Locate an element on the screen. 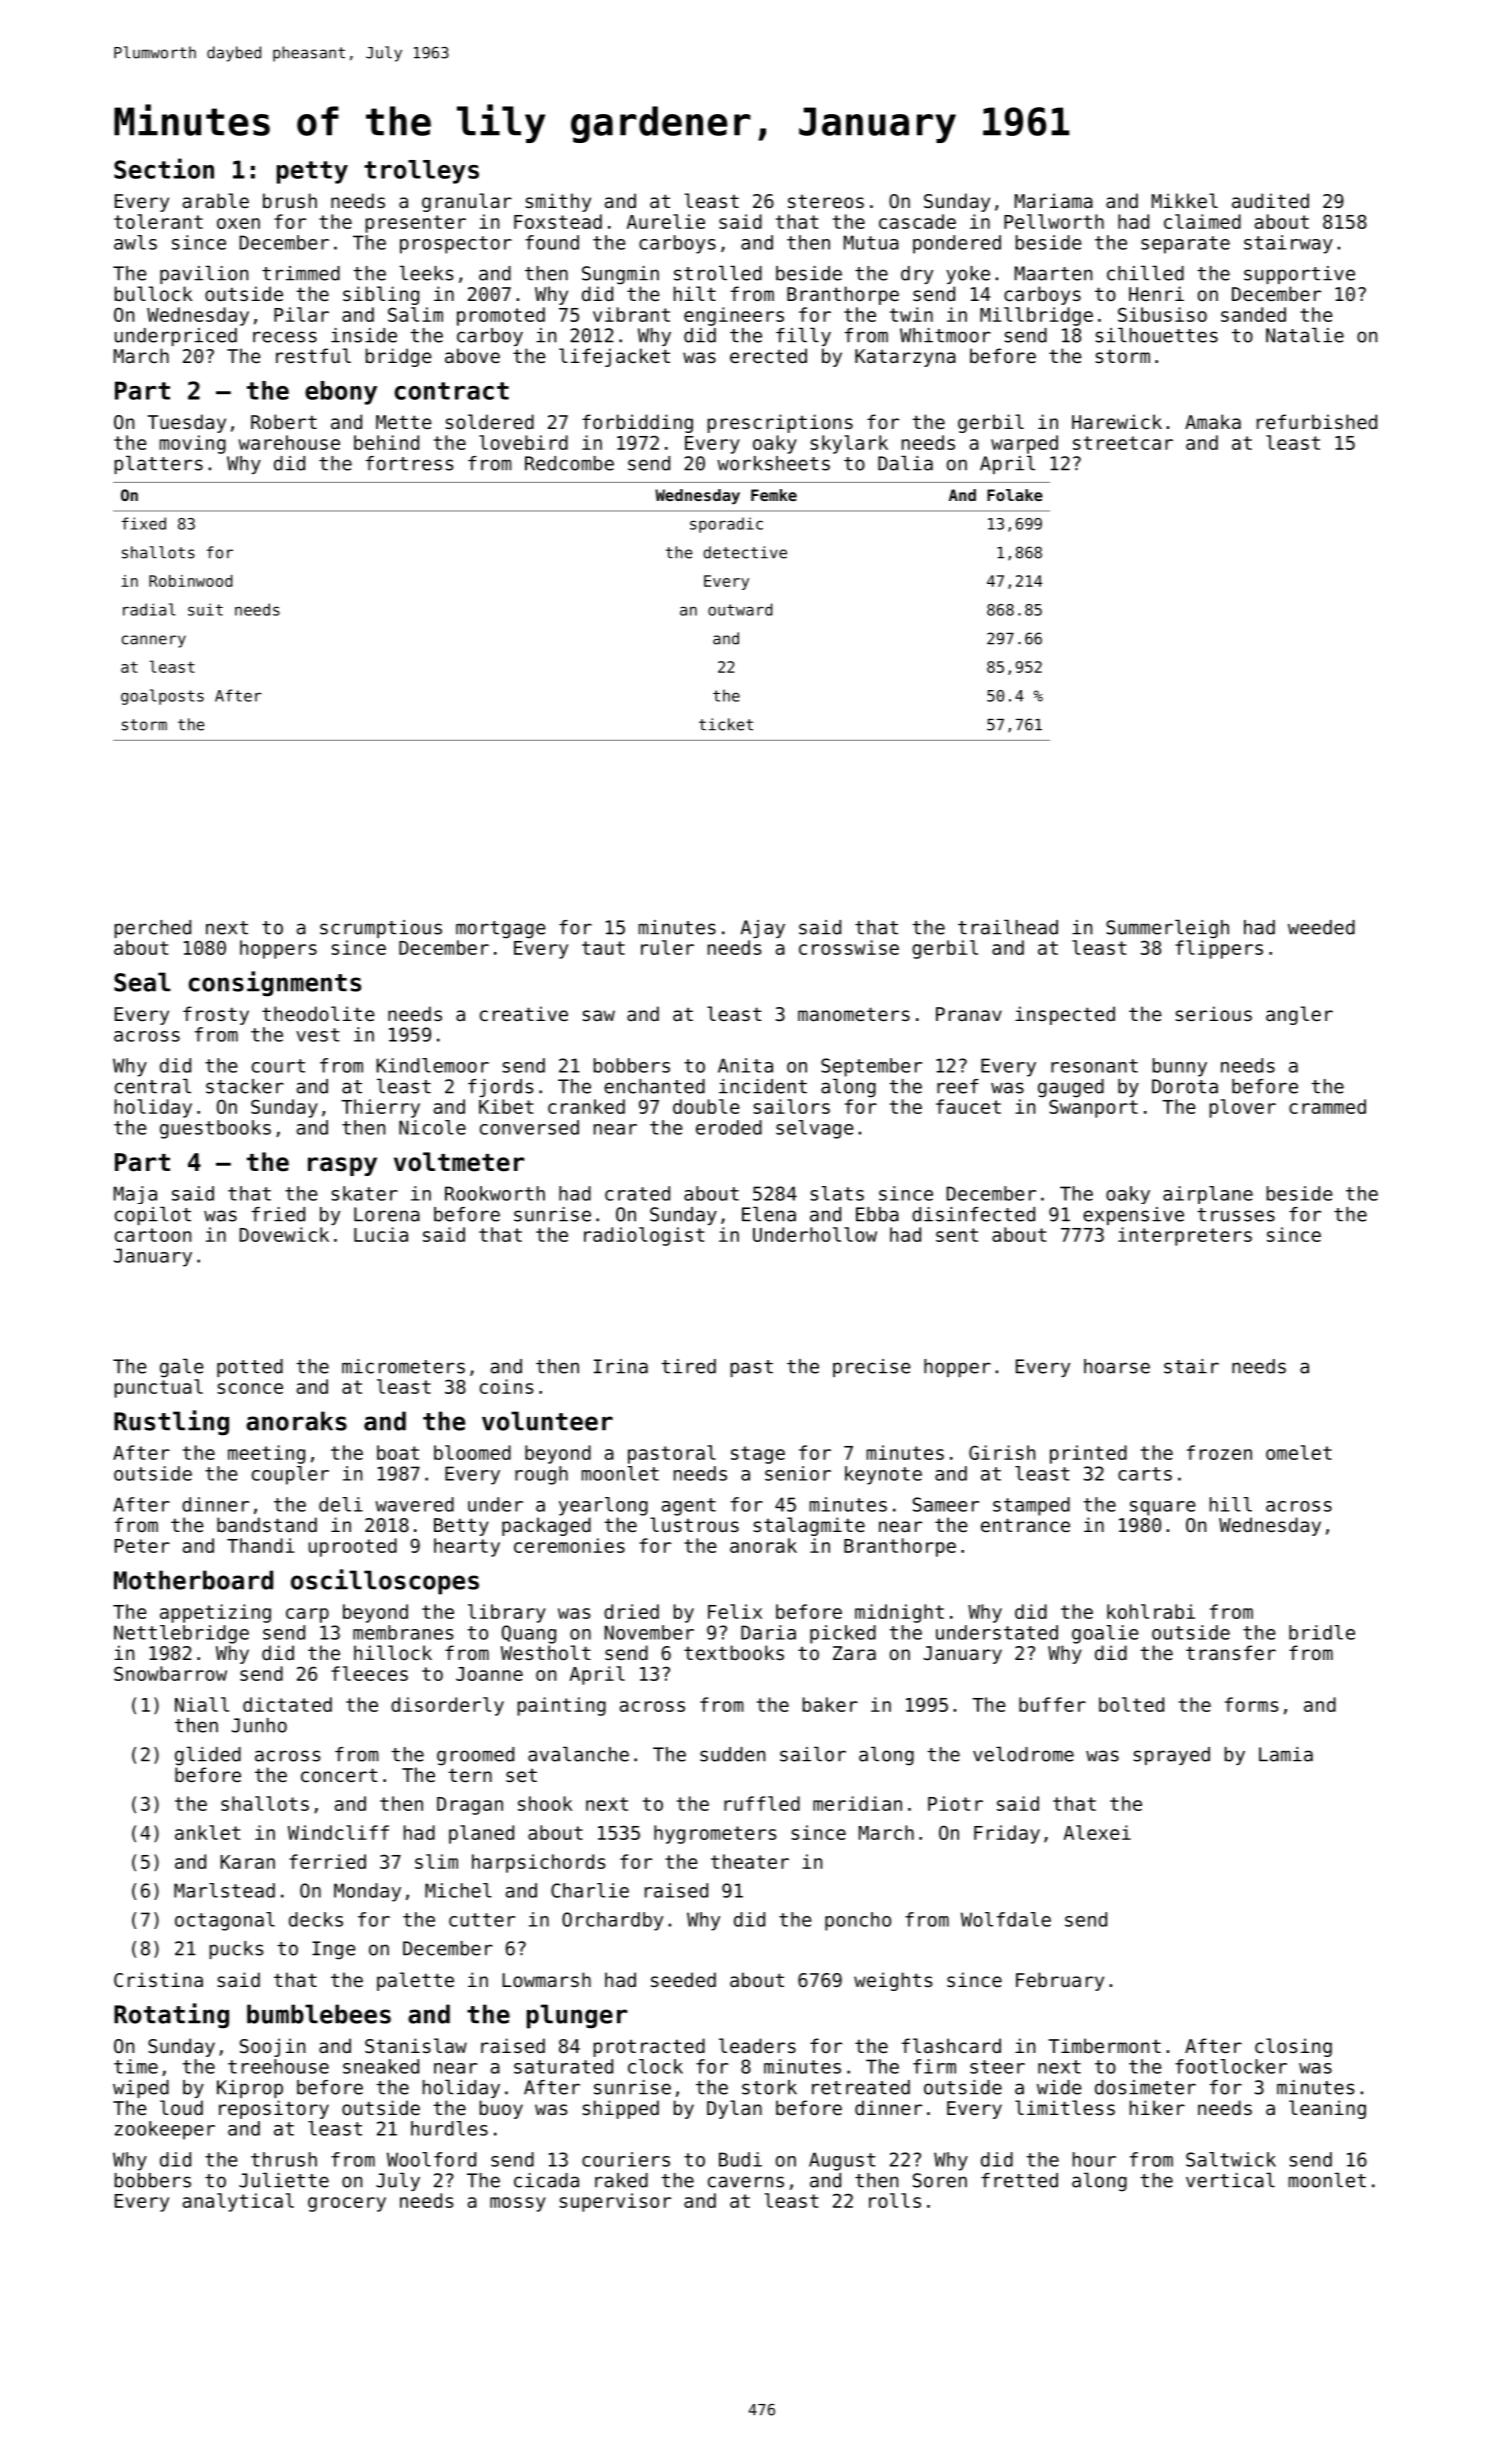 The width and height of the screenshot is (1496, 2464). Summerleigh is located at coordinates (1167, 929).
